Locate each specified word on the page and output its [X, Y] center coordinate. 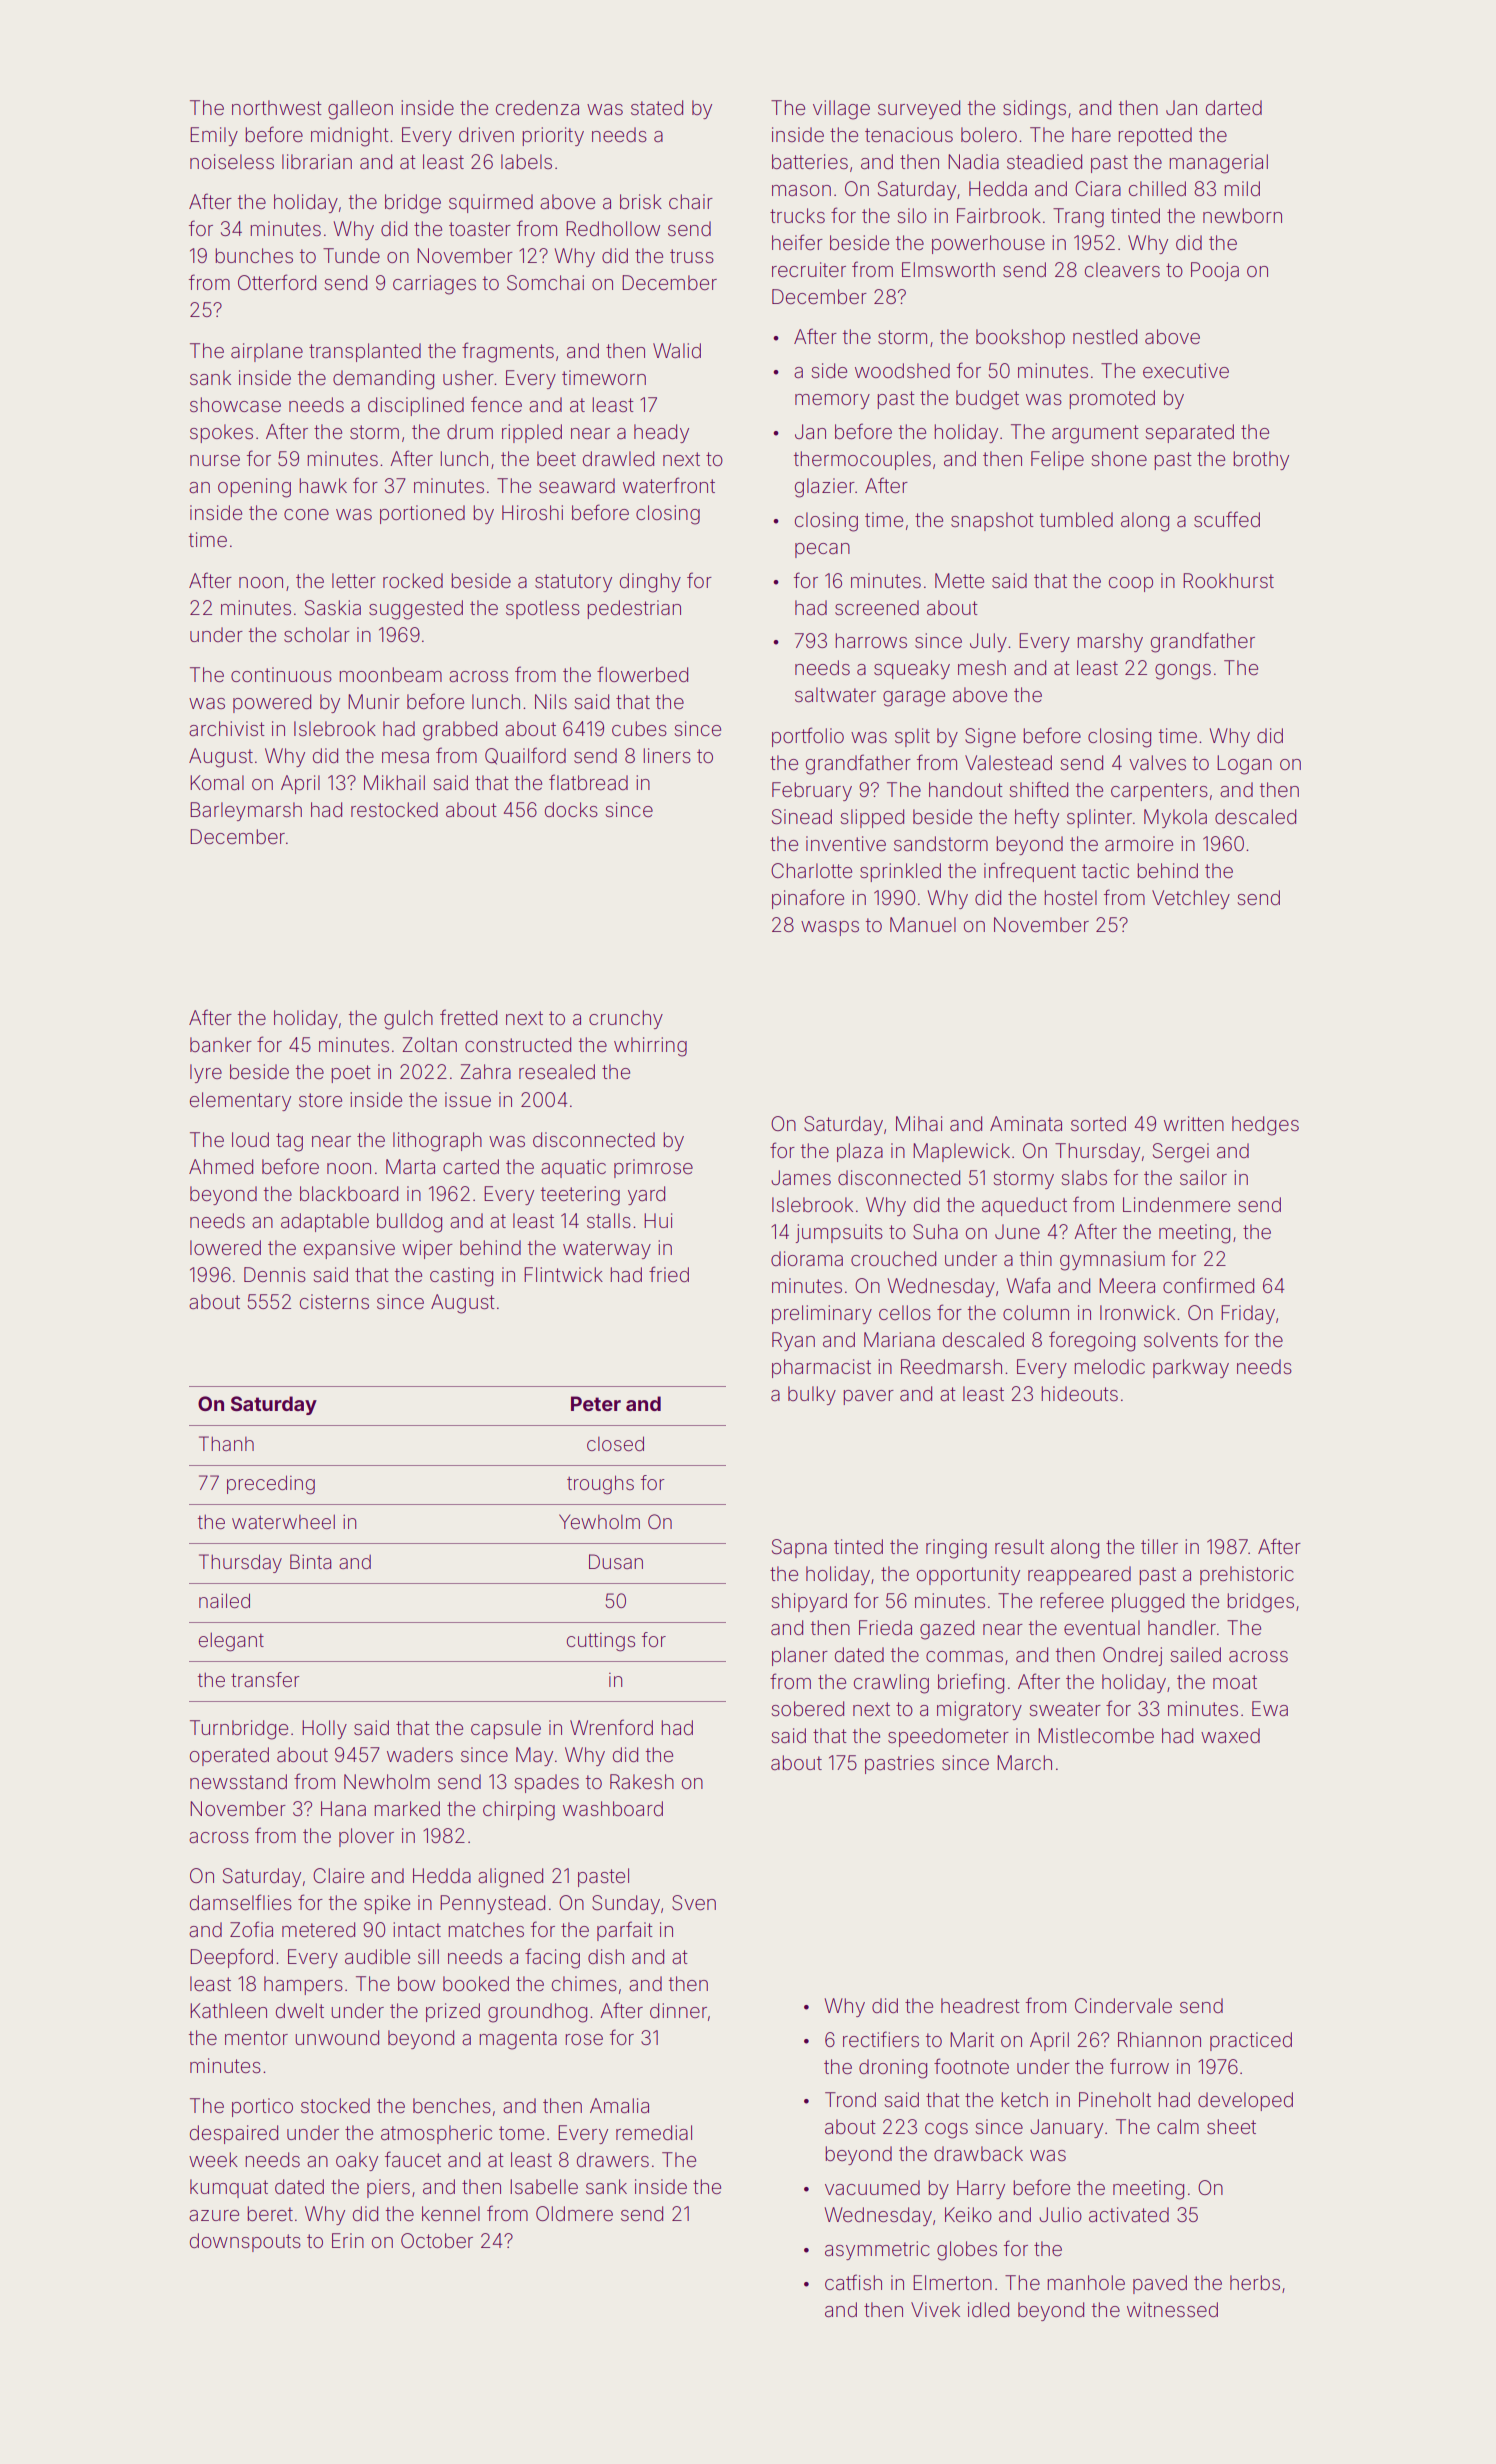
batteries [810, 161]
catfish [853, 2282]
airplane [267, 352]
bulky [812, 1395]
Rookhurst [1228, 580]
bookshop [1020, 338]
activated [1129, 2215]
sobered [808, 1708]
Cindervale [1123, 2006]
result [1019, 1546]
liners [667, 755]
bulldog [409, 1223]
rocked [413, 580]
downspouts [245, 2242]
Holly [324, 1729]
